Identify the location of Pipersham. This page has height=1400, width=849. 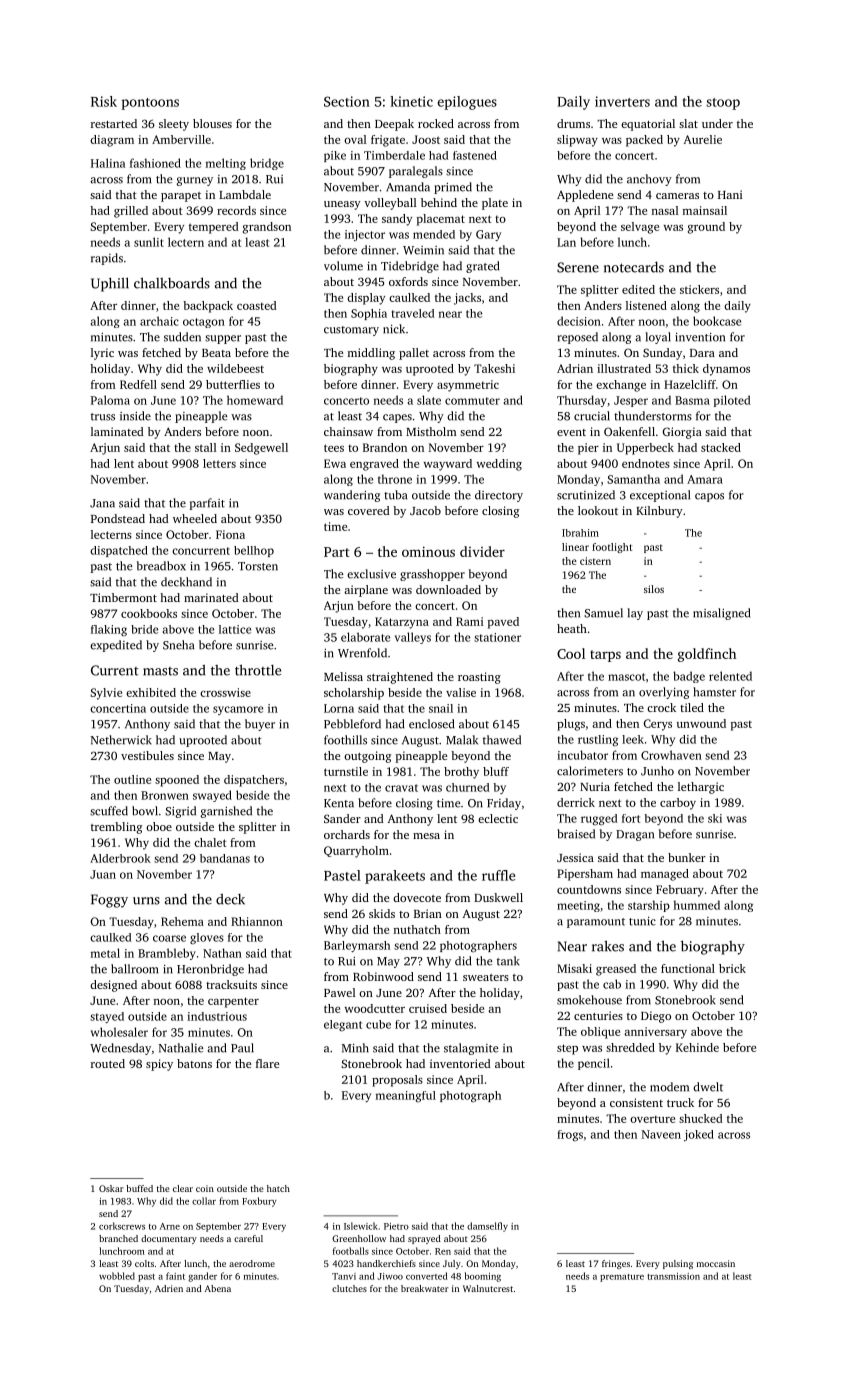
(585, 875).
